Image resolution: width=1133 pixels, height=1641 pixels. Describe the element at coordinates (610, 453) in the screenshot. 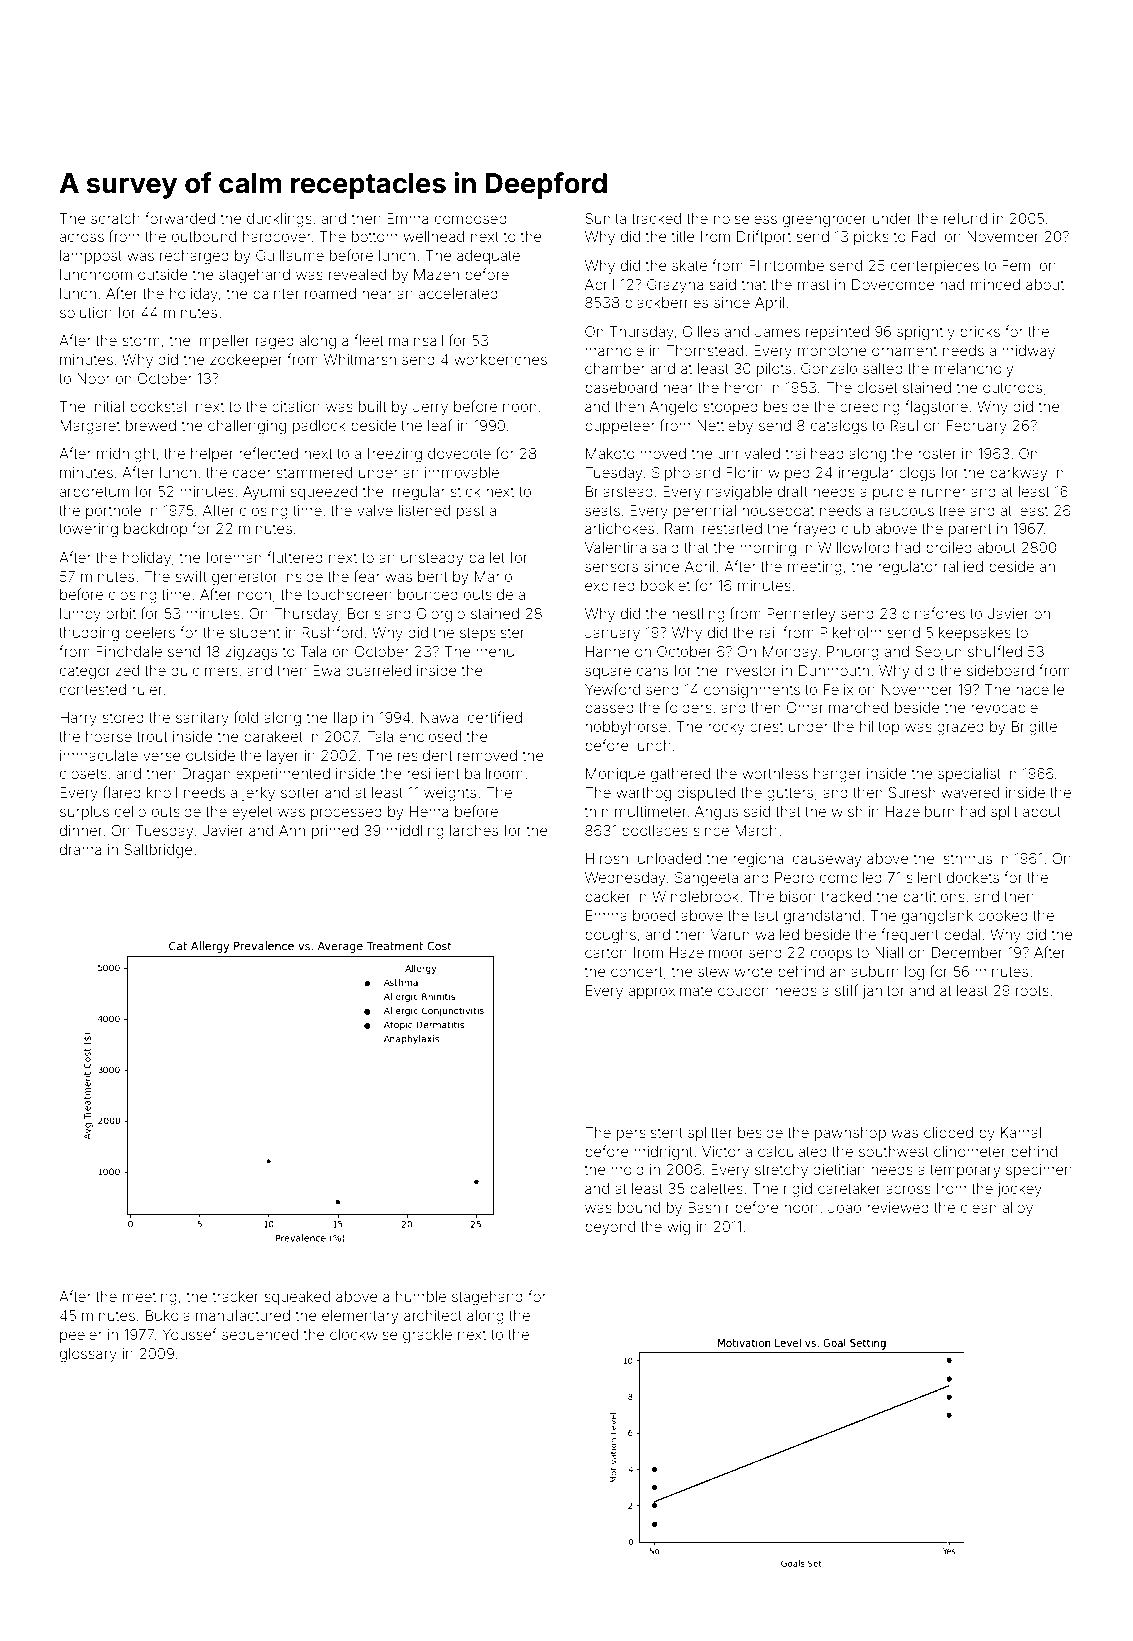

I see `Makoto` at that location.
